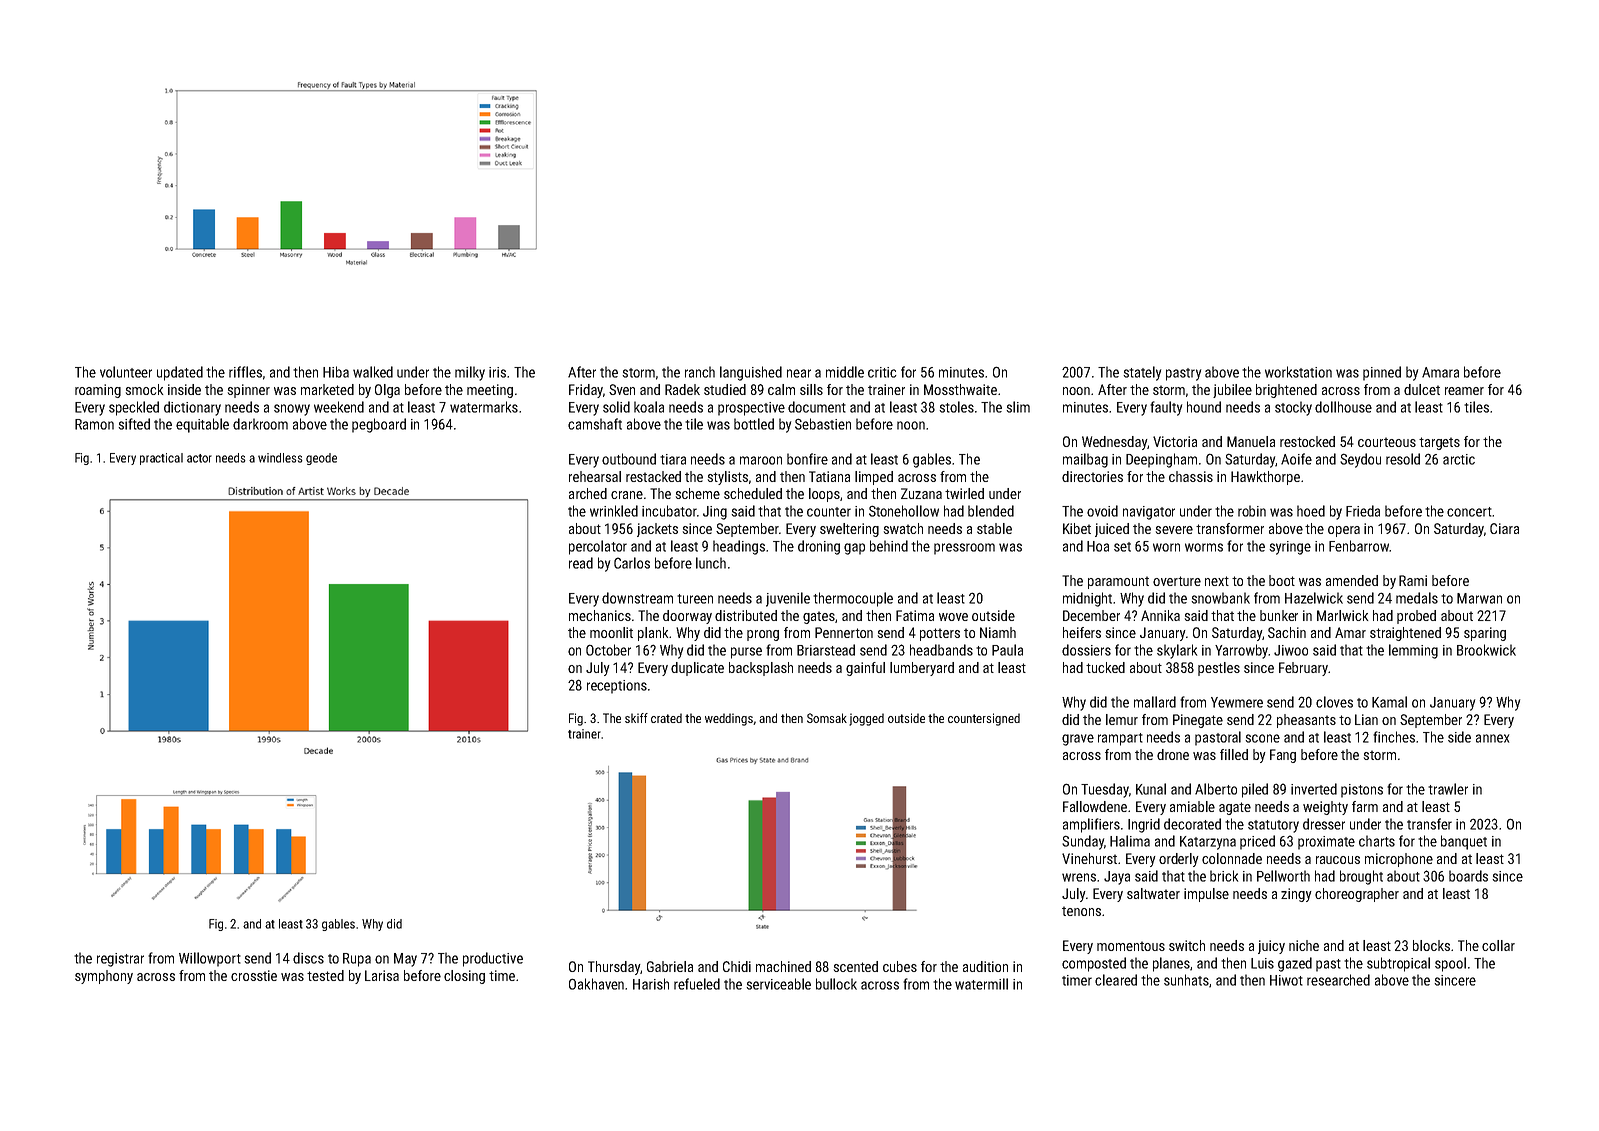  I want to click on sifted, so click(134, 424).
